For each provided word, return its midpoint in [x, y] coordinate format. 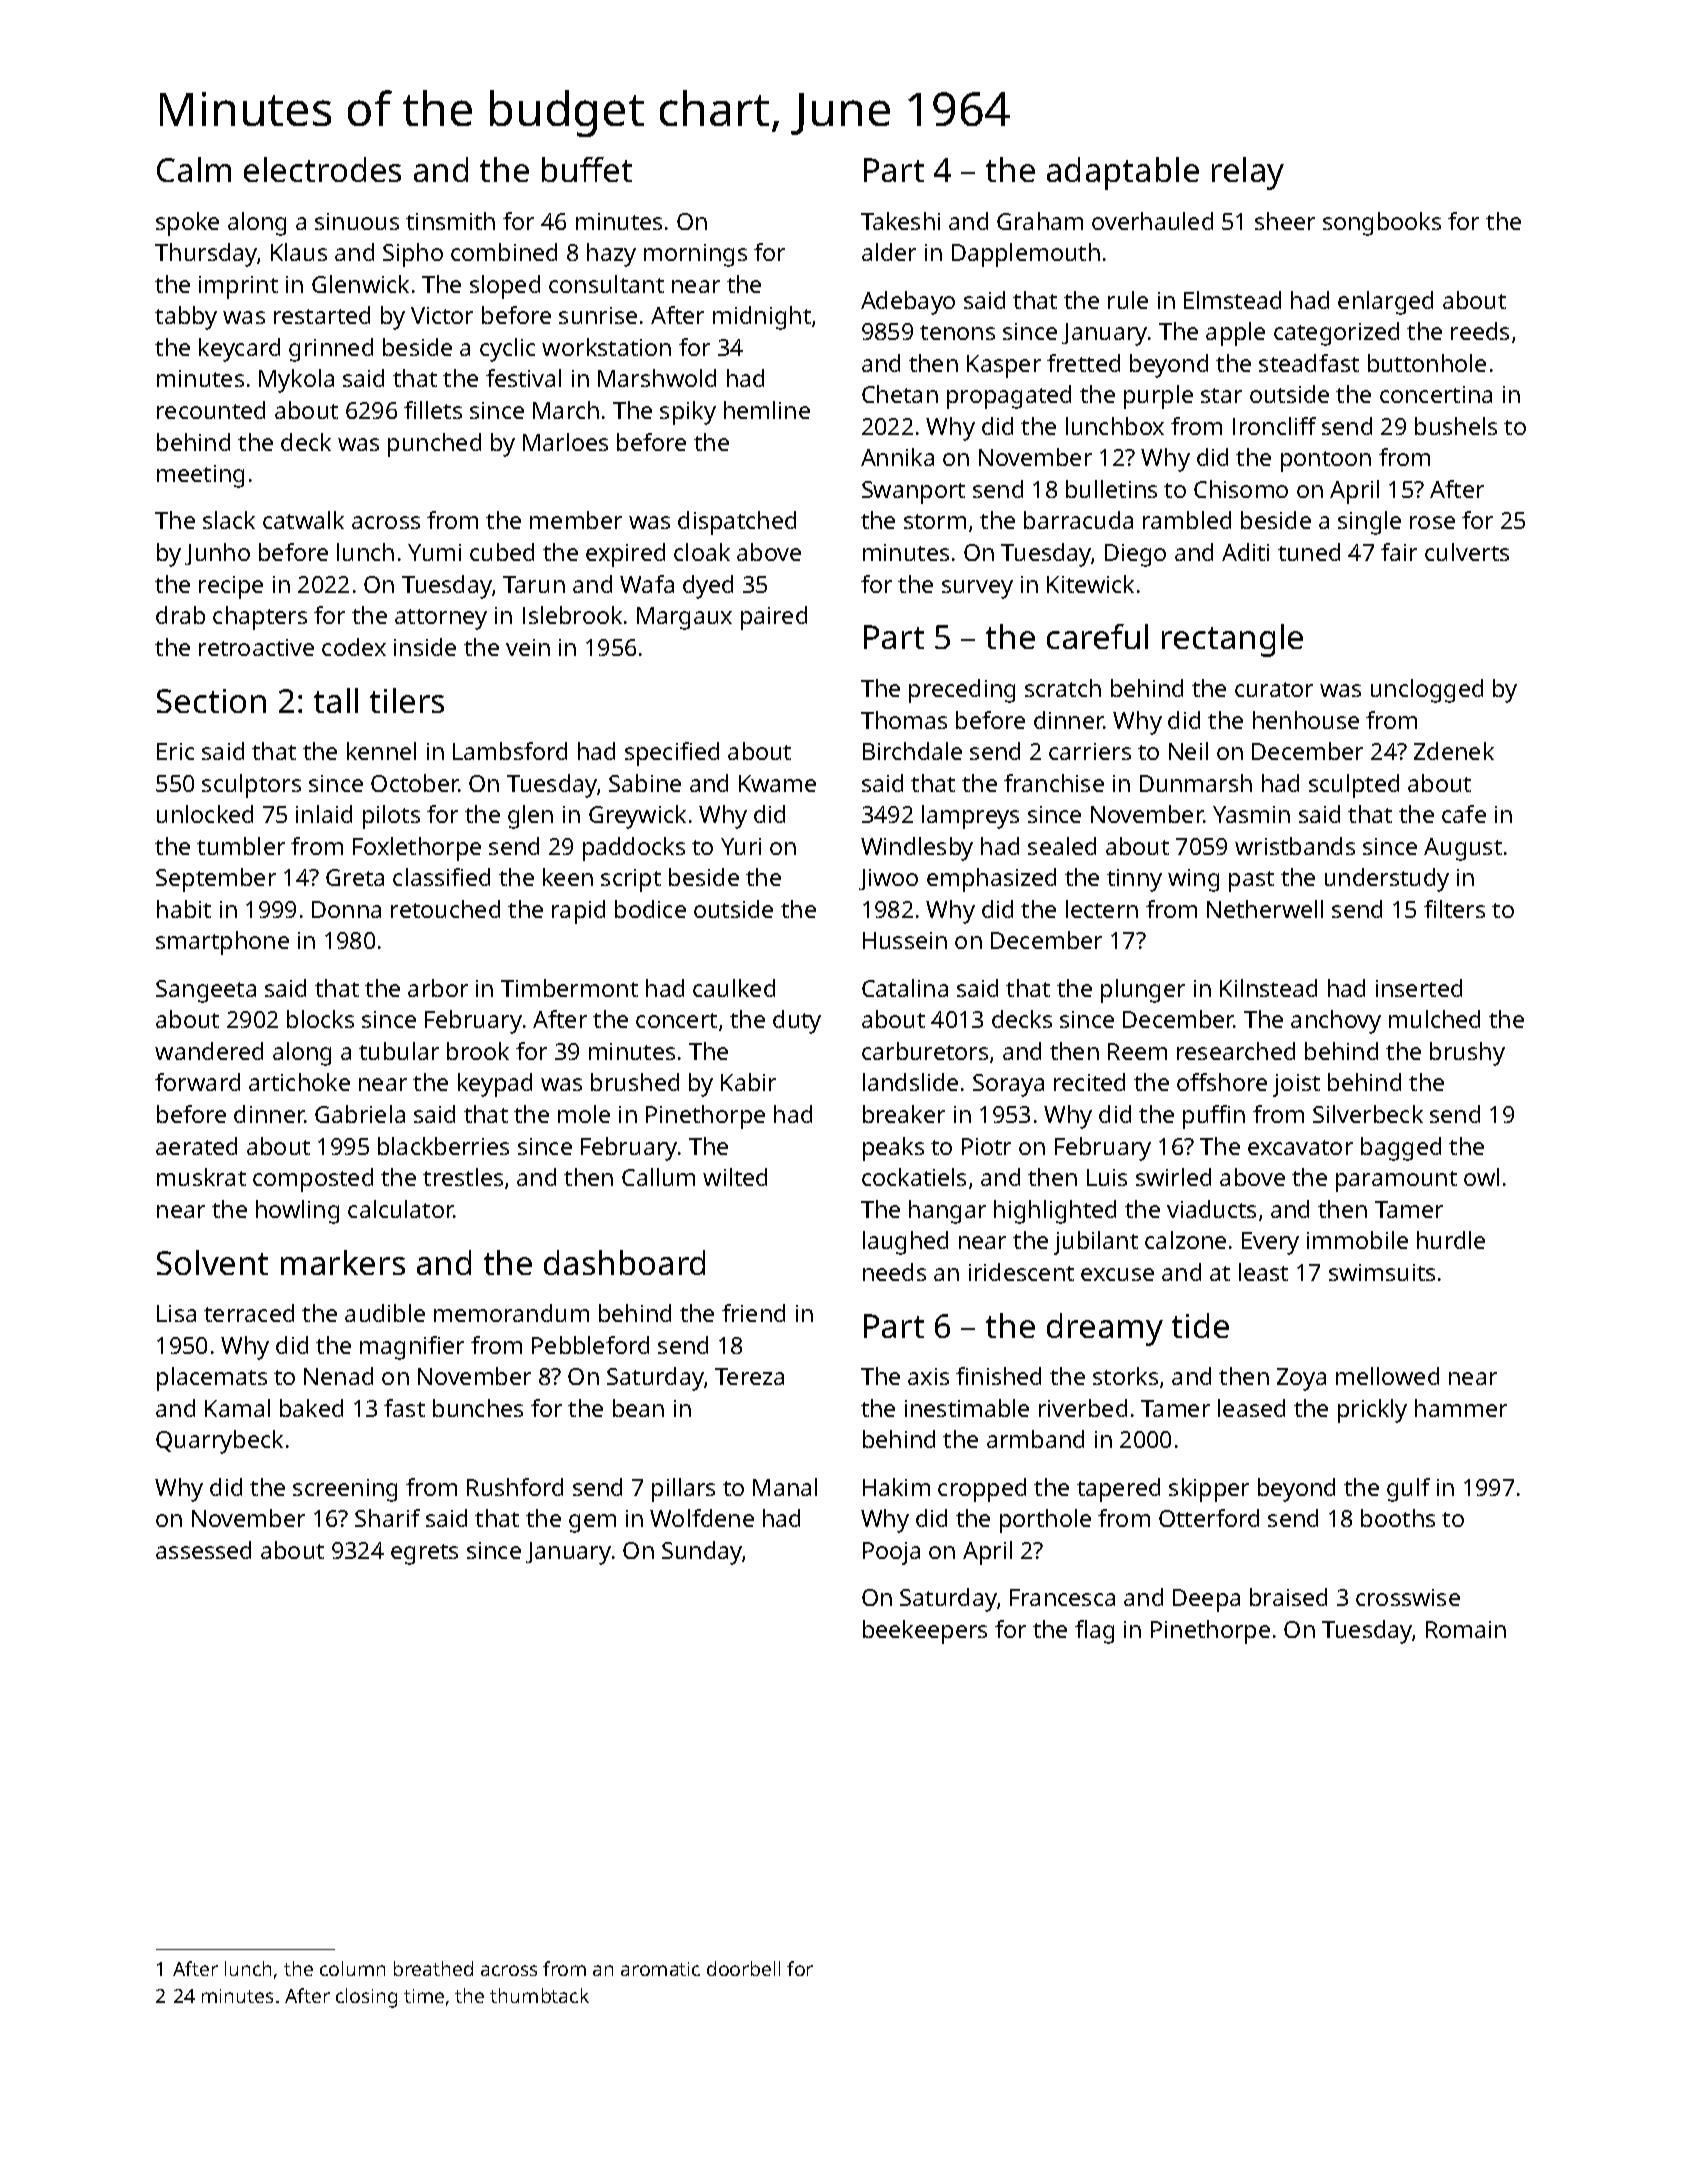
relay [1248, 173]
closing [366, 1998]
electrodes [322, 169]
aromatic [660, 1969]
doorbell [743, 1968]
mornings [695, 255]
